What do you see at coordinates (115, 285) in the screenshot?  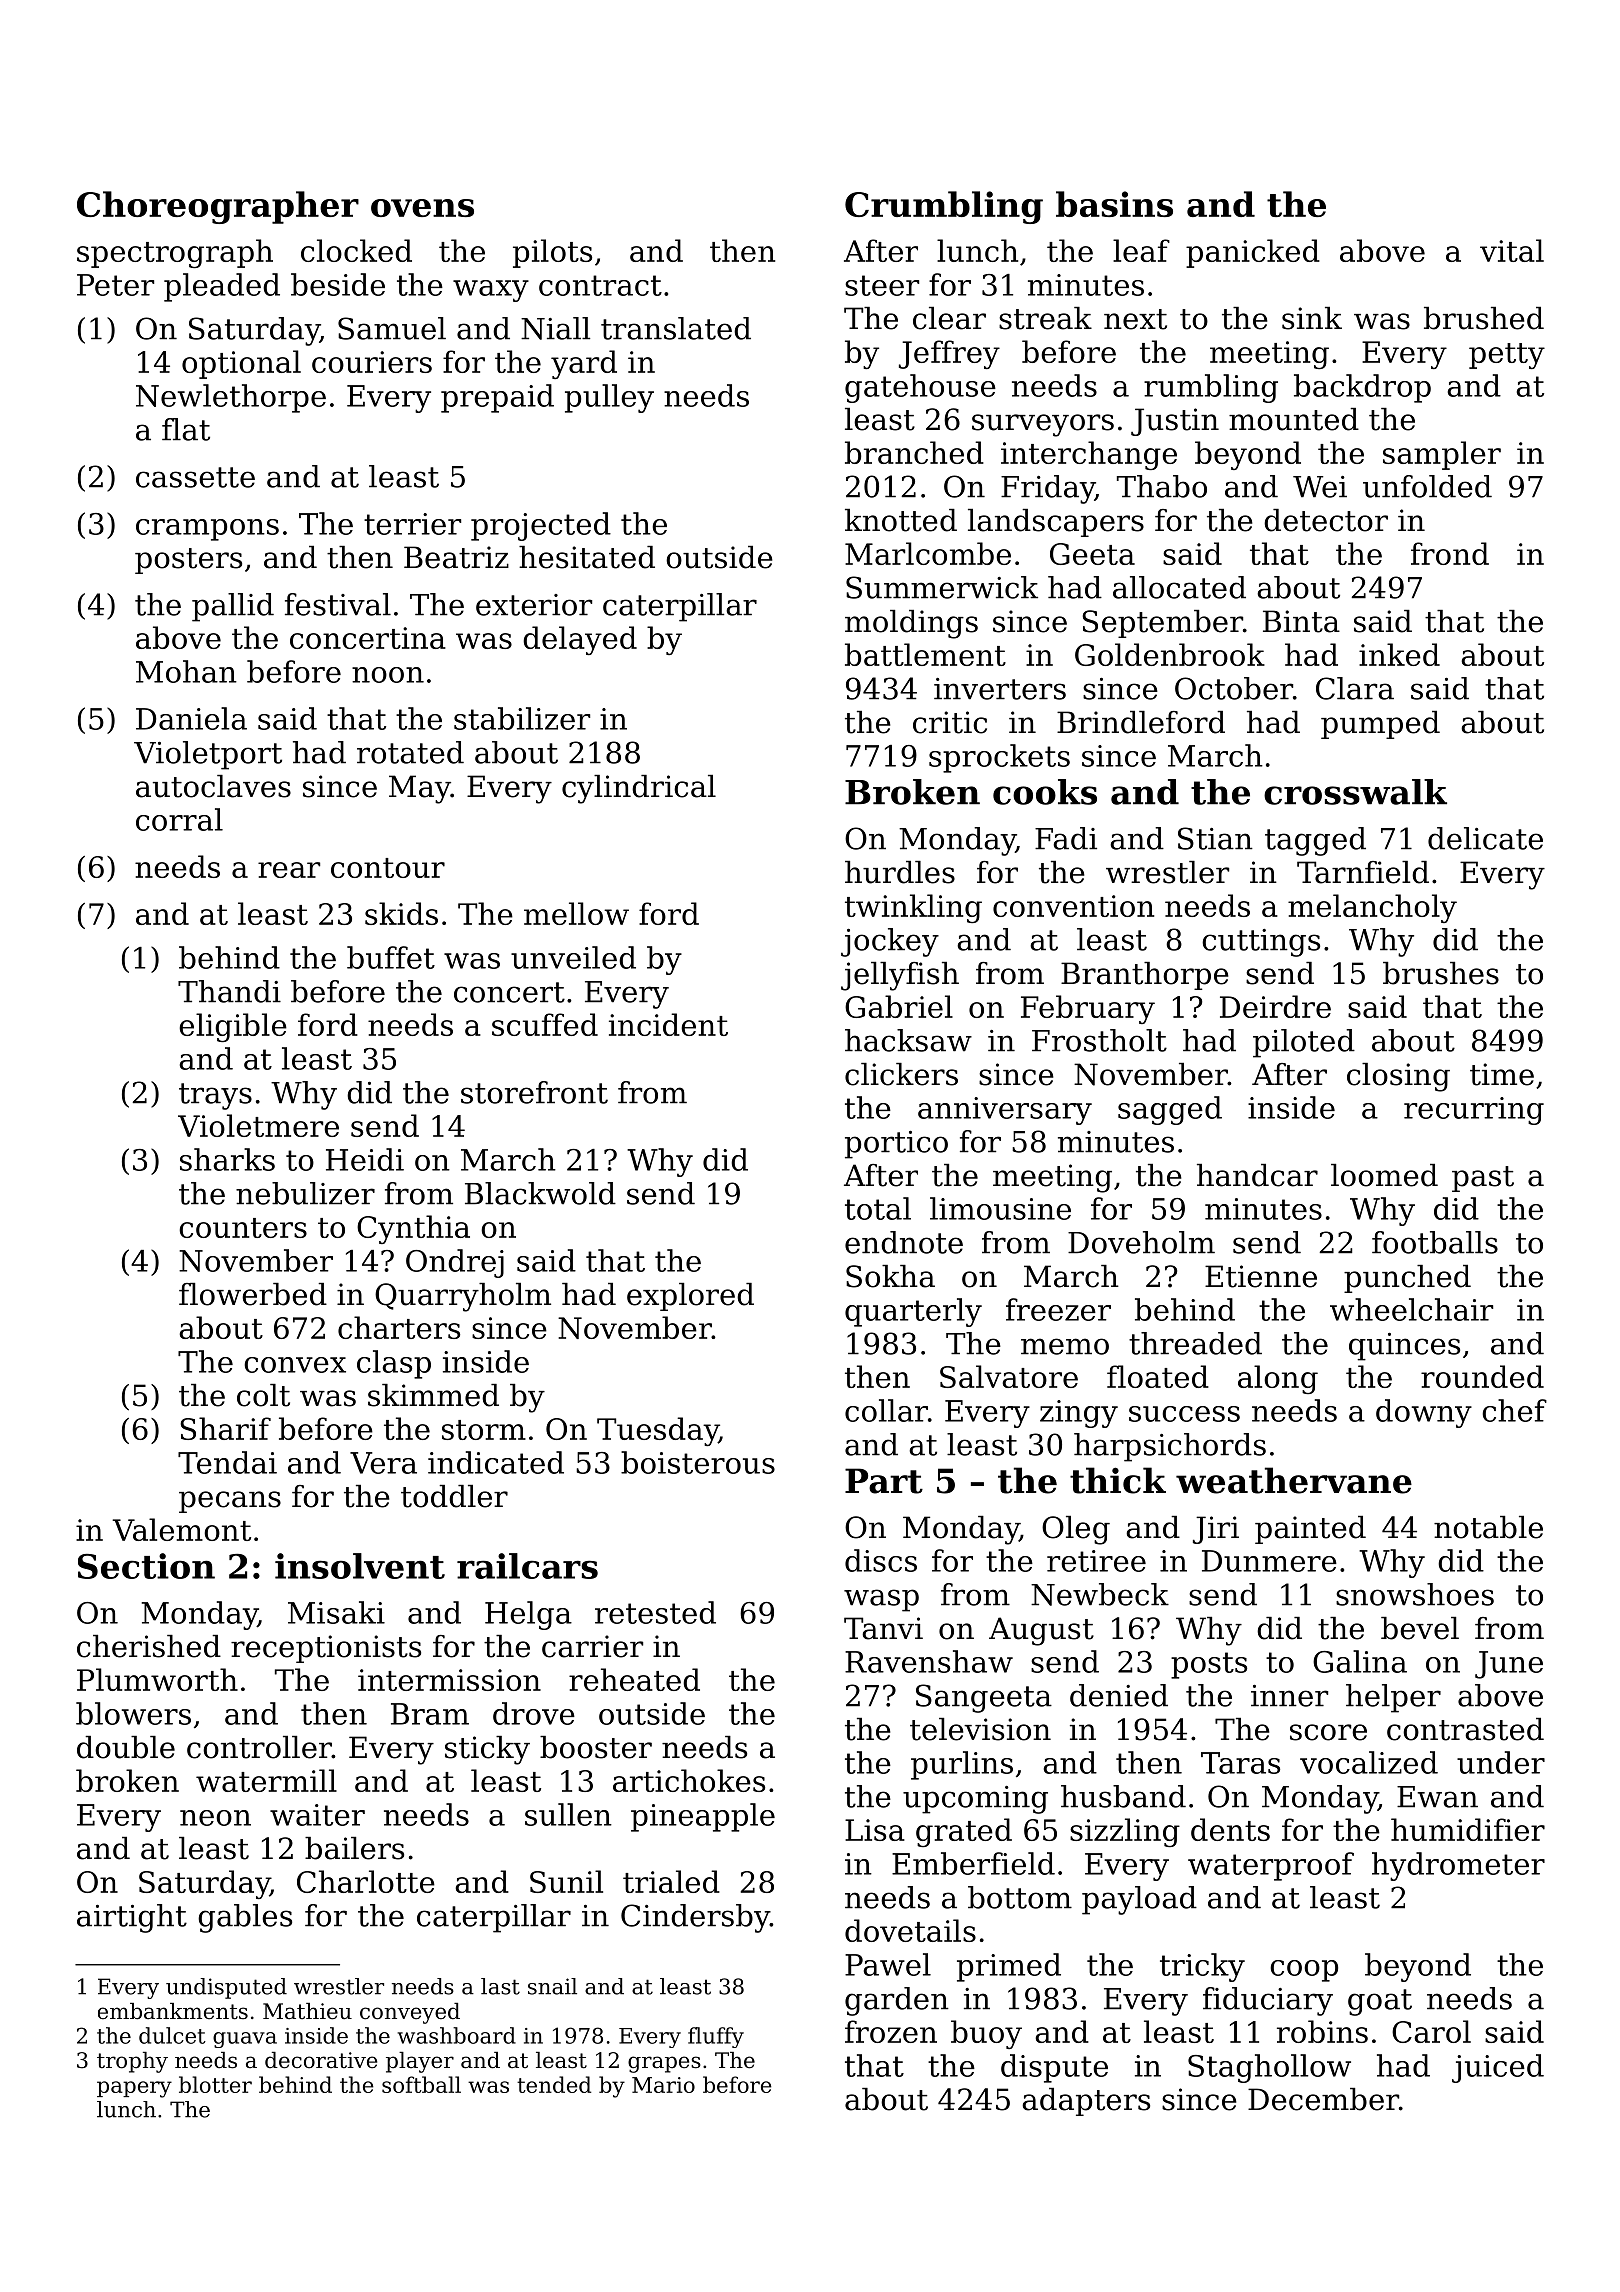 I see `Peter` at bounding box center [115, 285].
